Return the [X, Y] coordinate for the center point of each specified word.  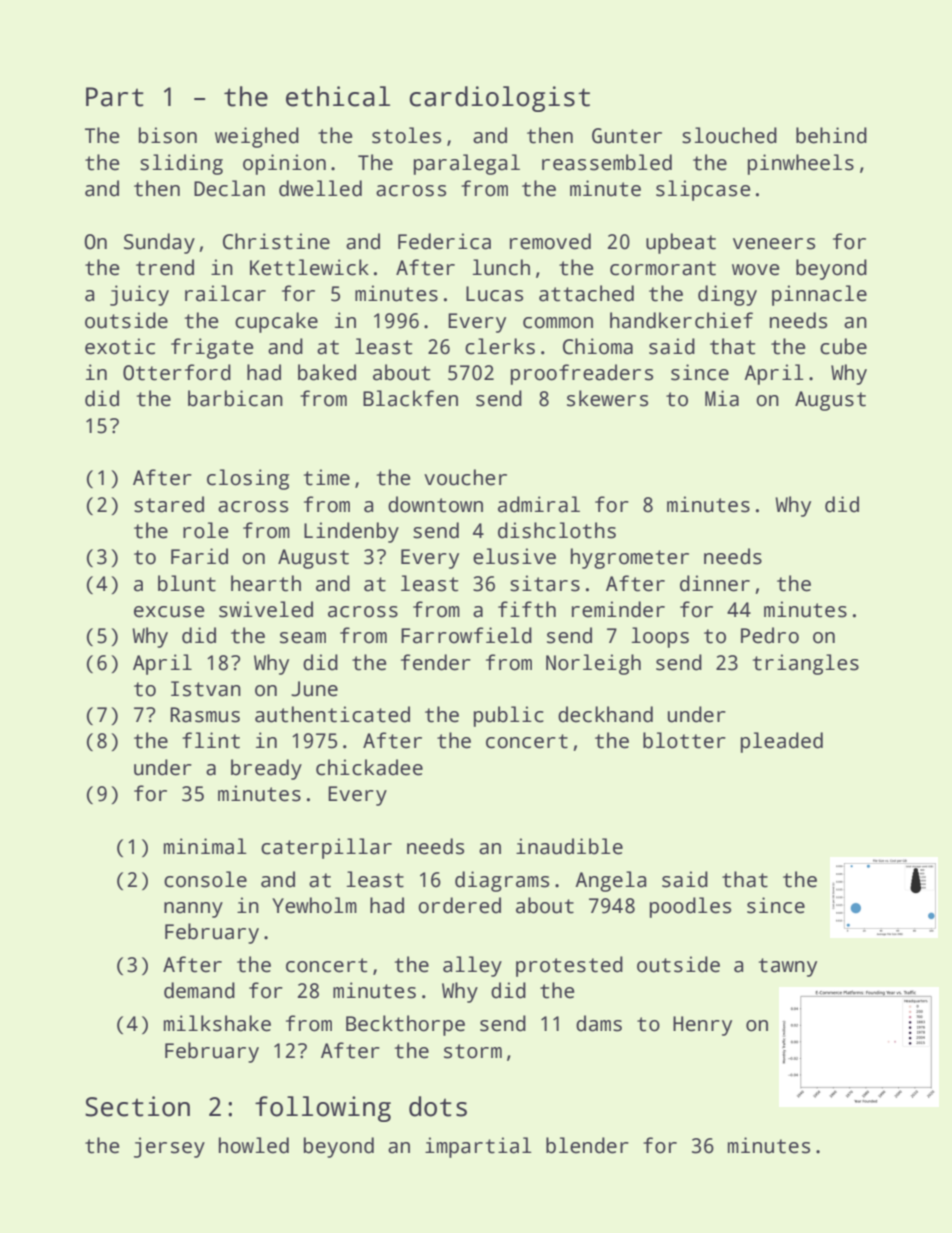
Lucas [494, 294]
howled [254, 1145]
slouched [729, 135]
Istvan [206, 689]
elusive [514, 556]
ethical [338, 96]
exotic [120, 346]
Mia [722, 398]
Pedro [770, 635]
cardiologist [499, 99]
